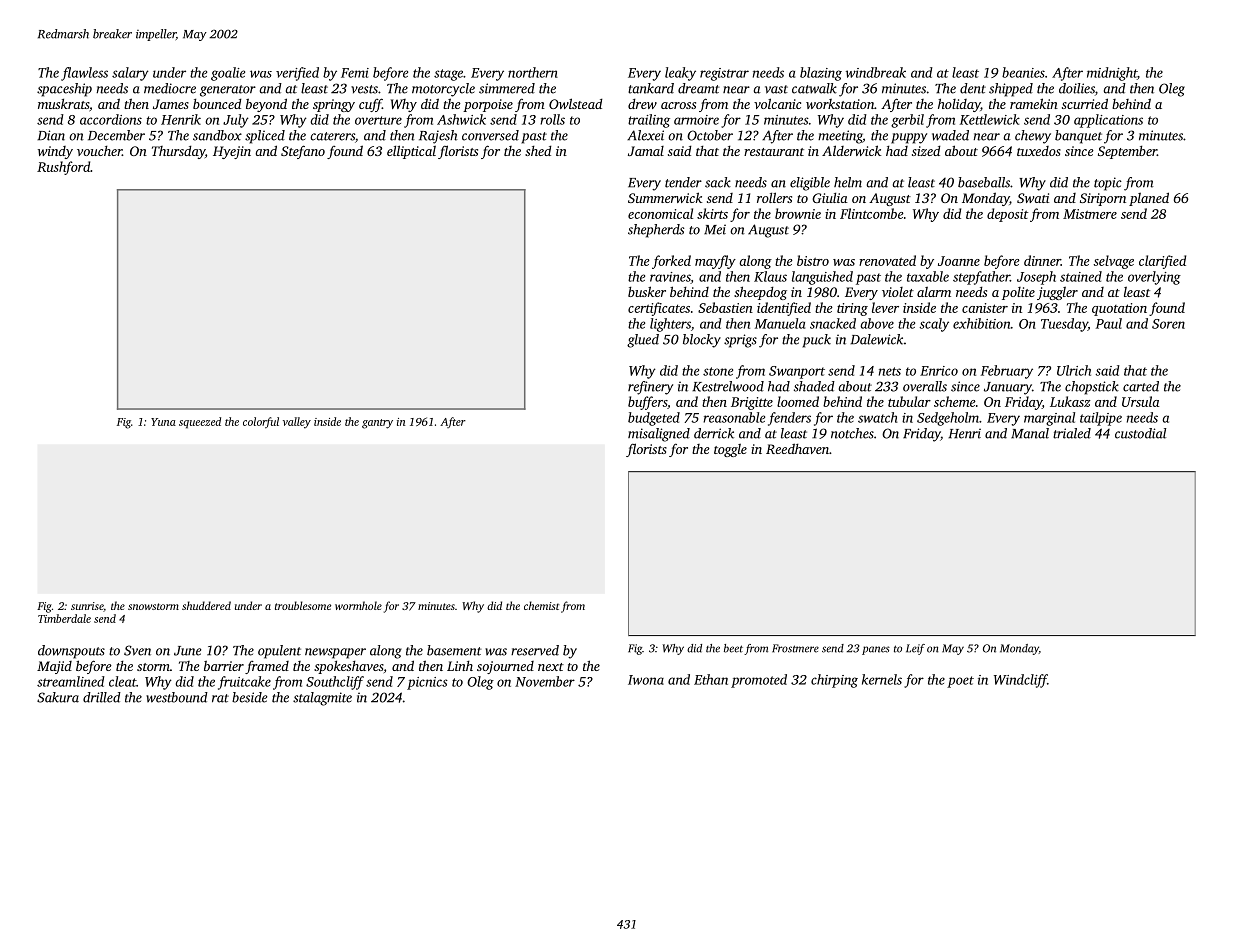  Describe the element at coordinates (545, 681) in the screenshot. I see `November` at that location.
